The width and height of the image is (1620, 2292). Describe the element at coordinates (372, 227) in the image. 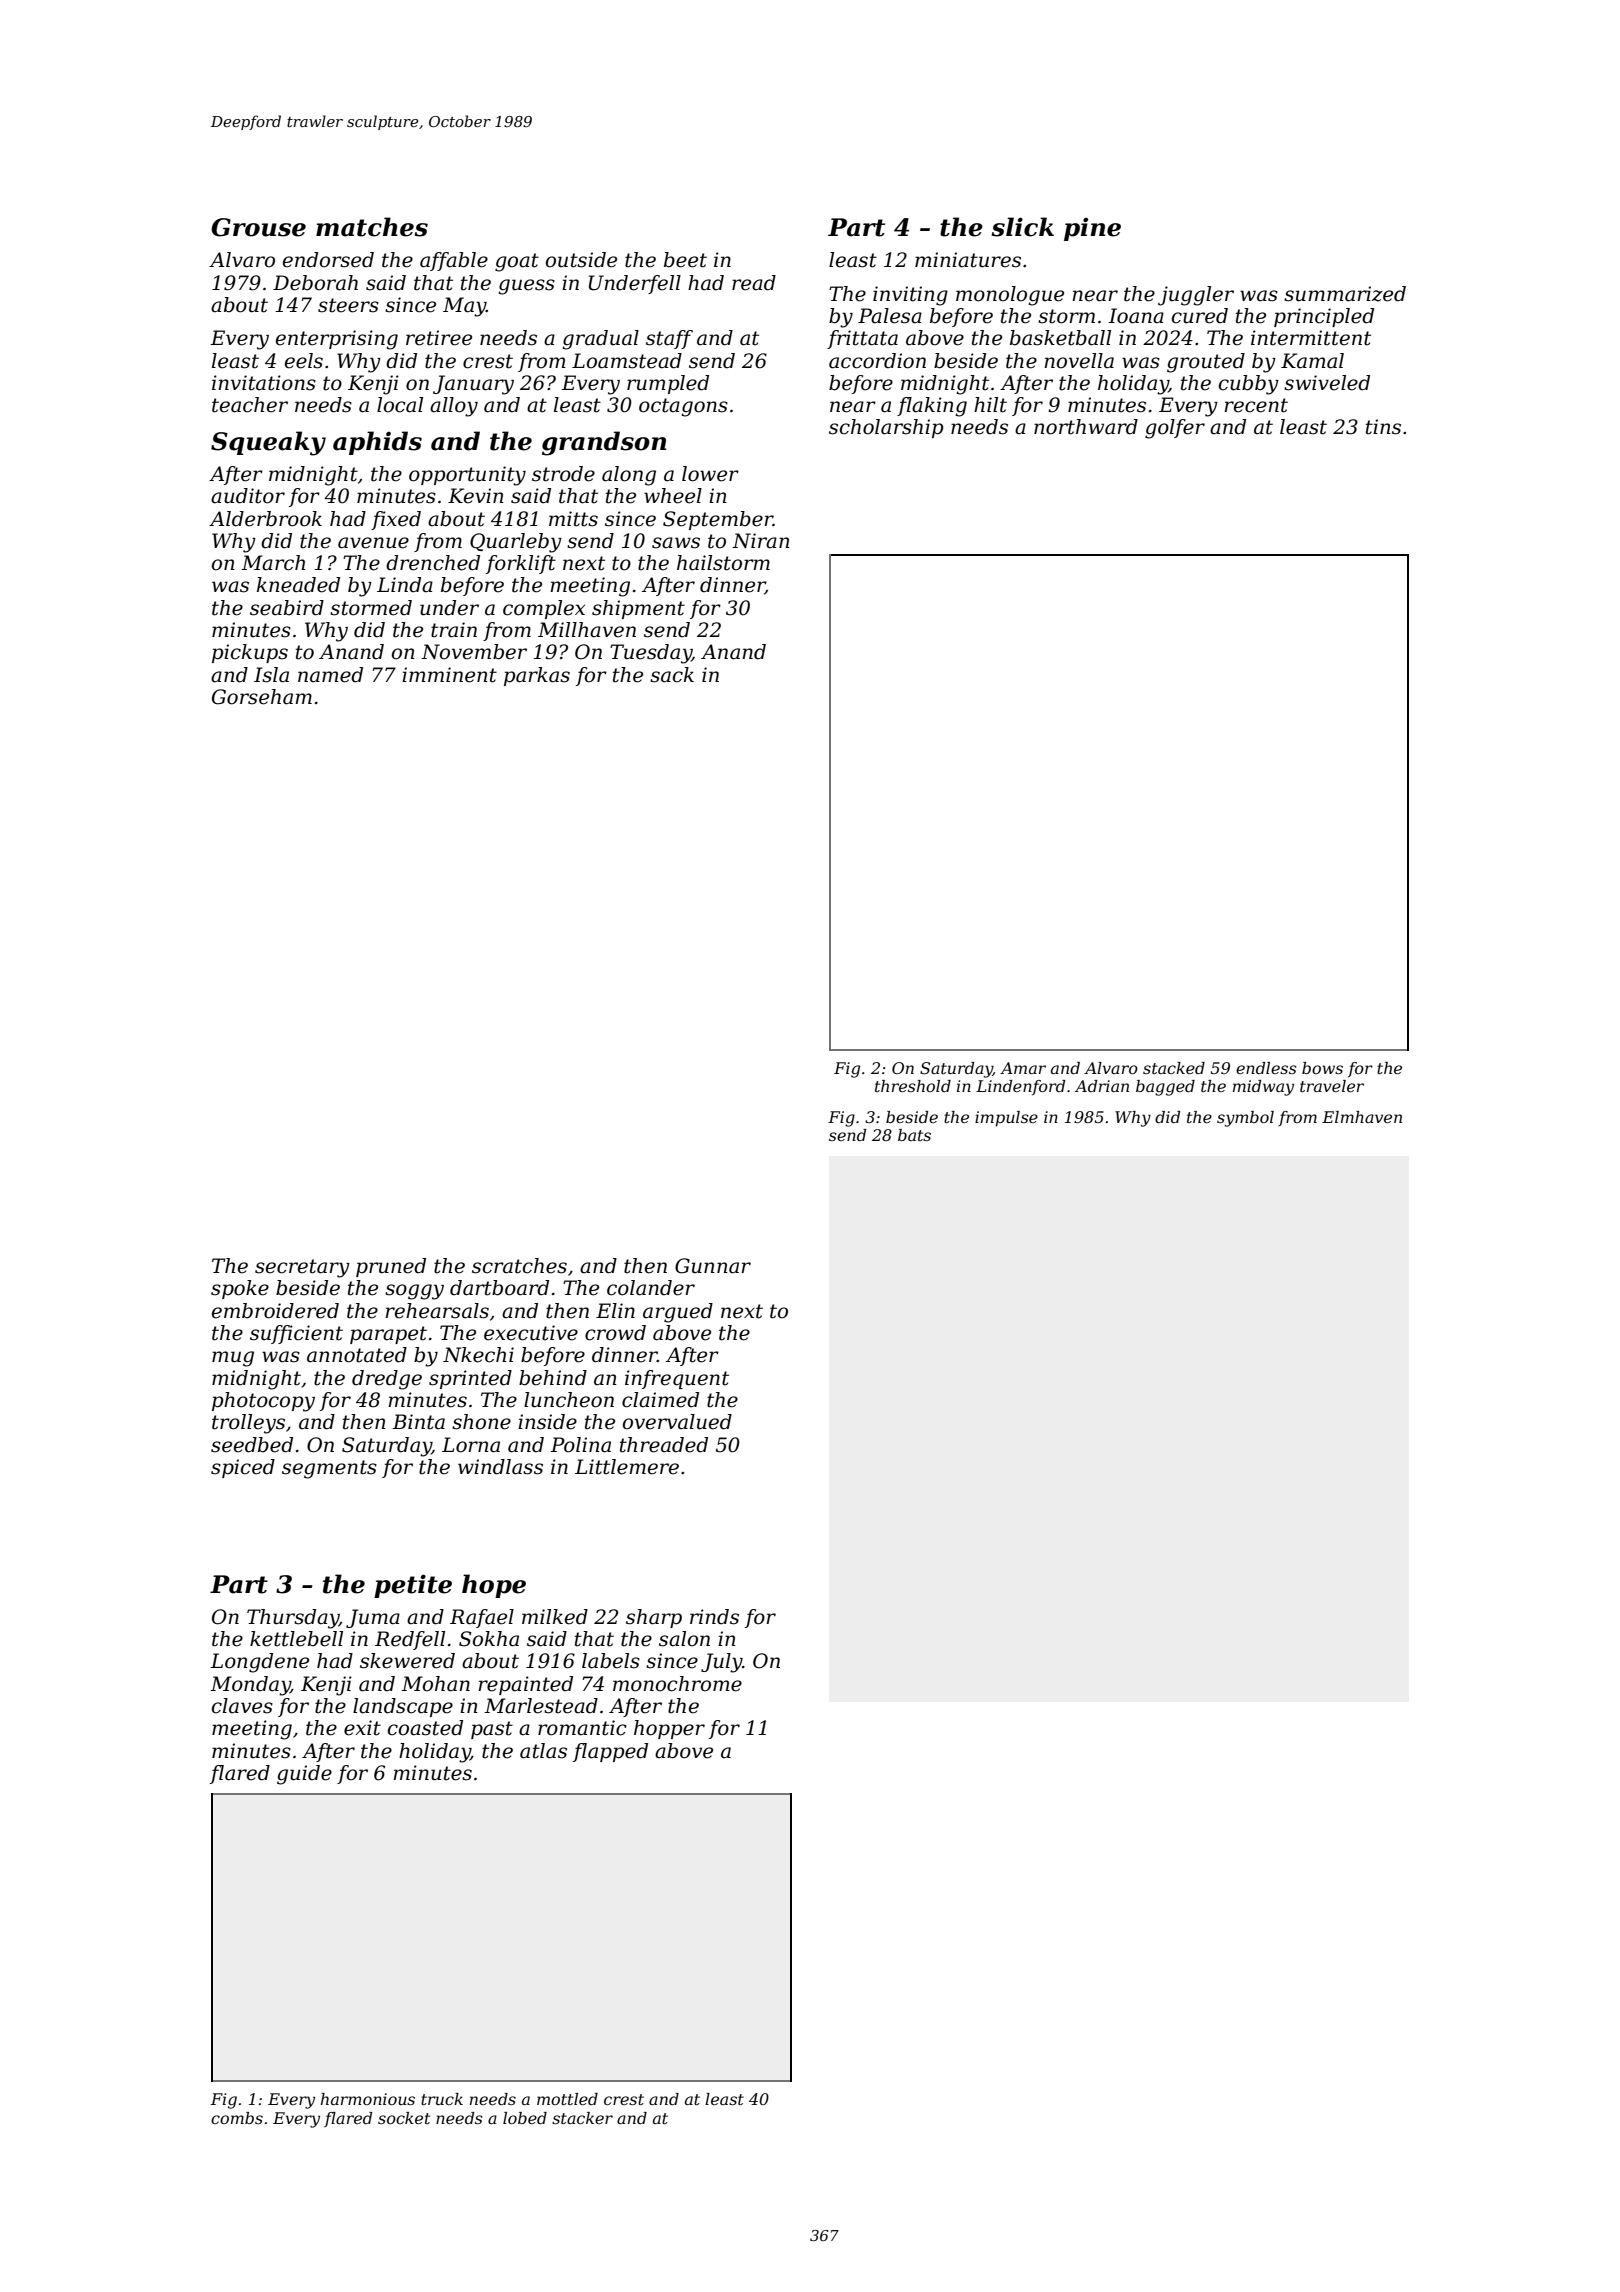

I see `matches` at that location.
